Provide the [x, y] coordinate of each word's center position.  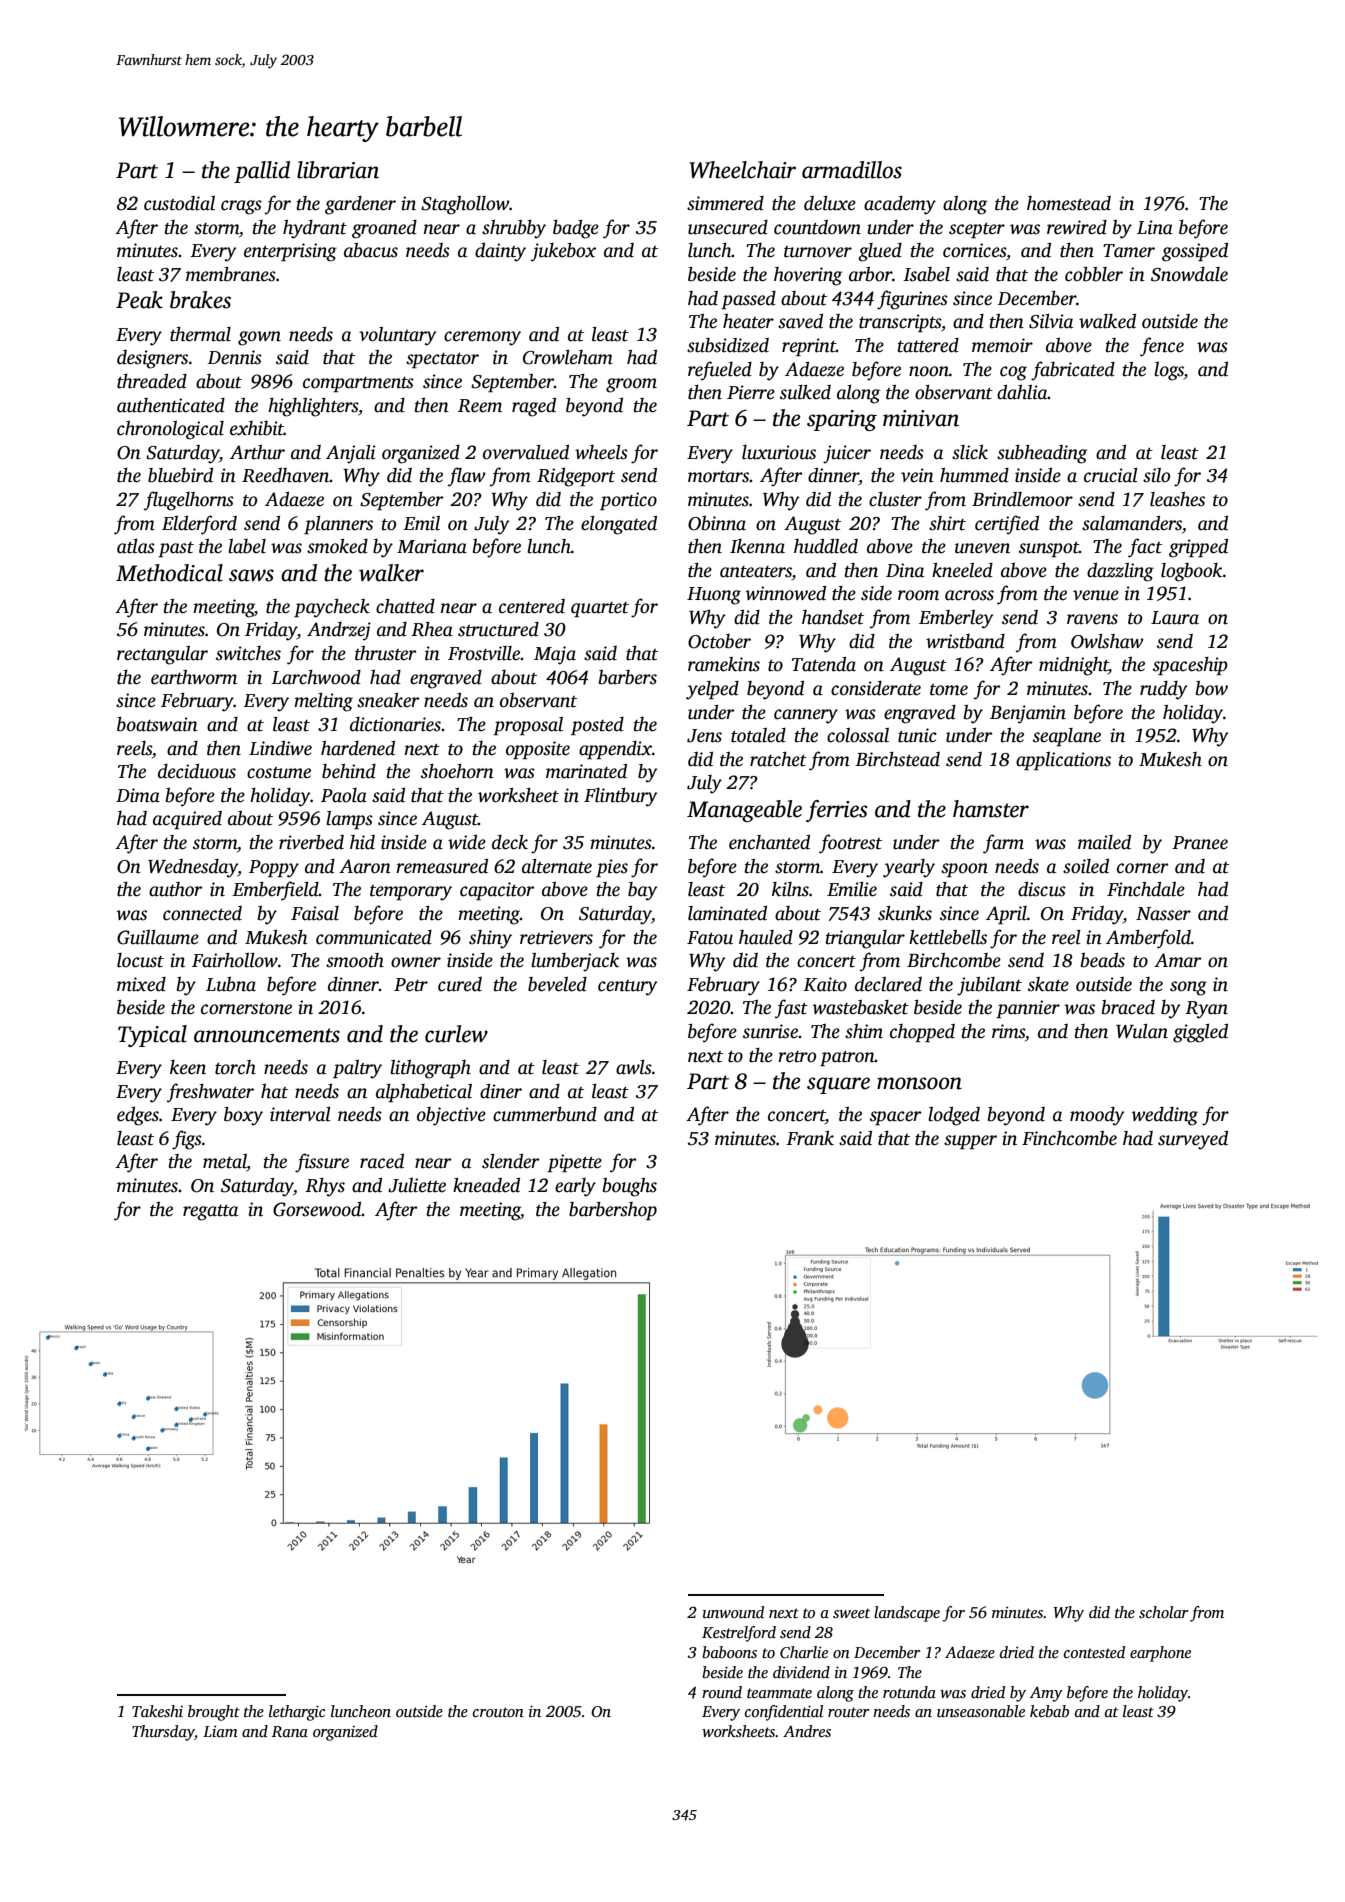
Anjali [351, 454]
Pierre [751, 392]
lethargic [297, 1713]
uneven [982, 548]
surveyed [1193, 1140]
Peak [139, 300]
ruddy [1164, 690]
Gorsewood [317, 1209]
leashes [1177, 499]
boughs [630, 1187]
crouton [498, 1712]
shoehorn [457, 771]
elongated [619, 525]
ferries [837, 811]
